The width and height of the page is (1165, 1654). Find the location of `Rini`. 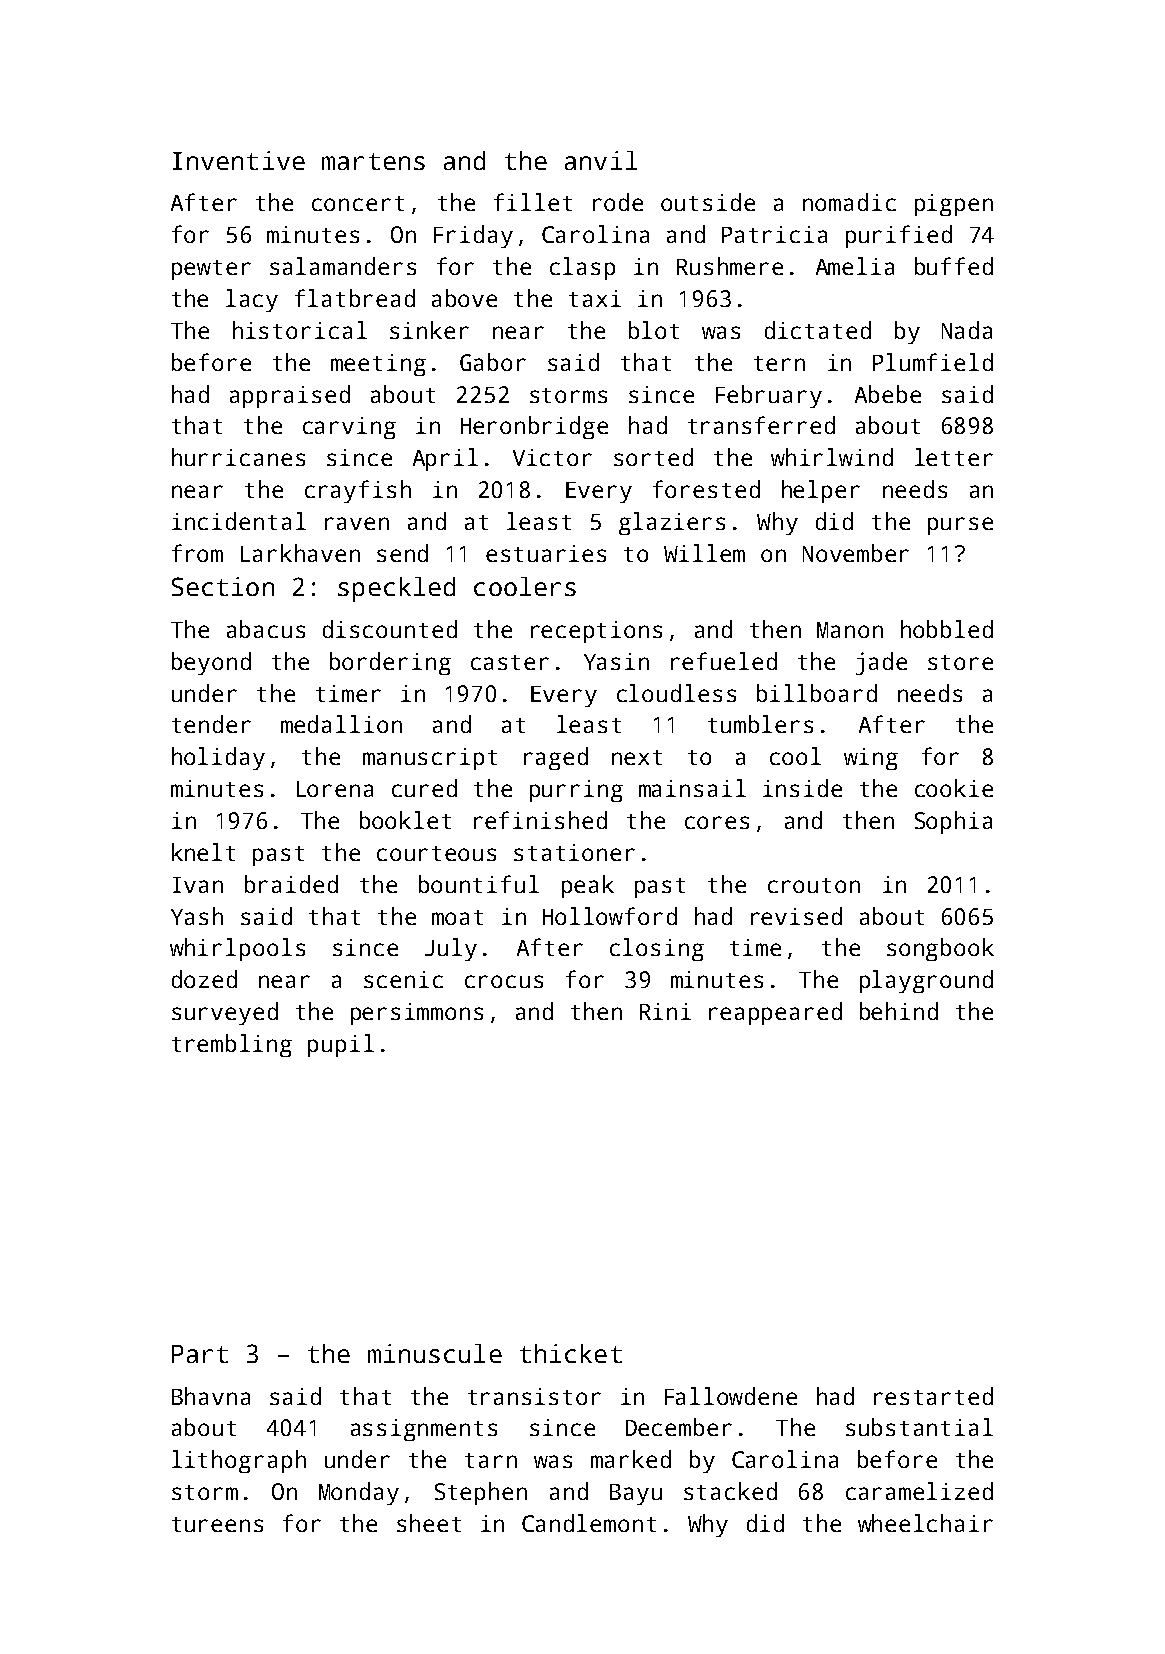

Rini is located at coordinates (665, 1011).
